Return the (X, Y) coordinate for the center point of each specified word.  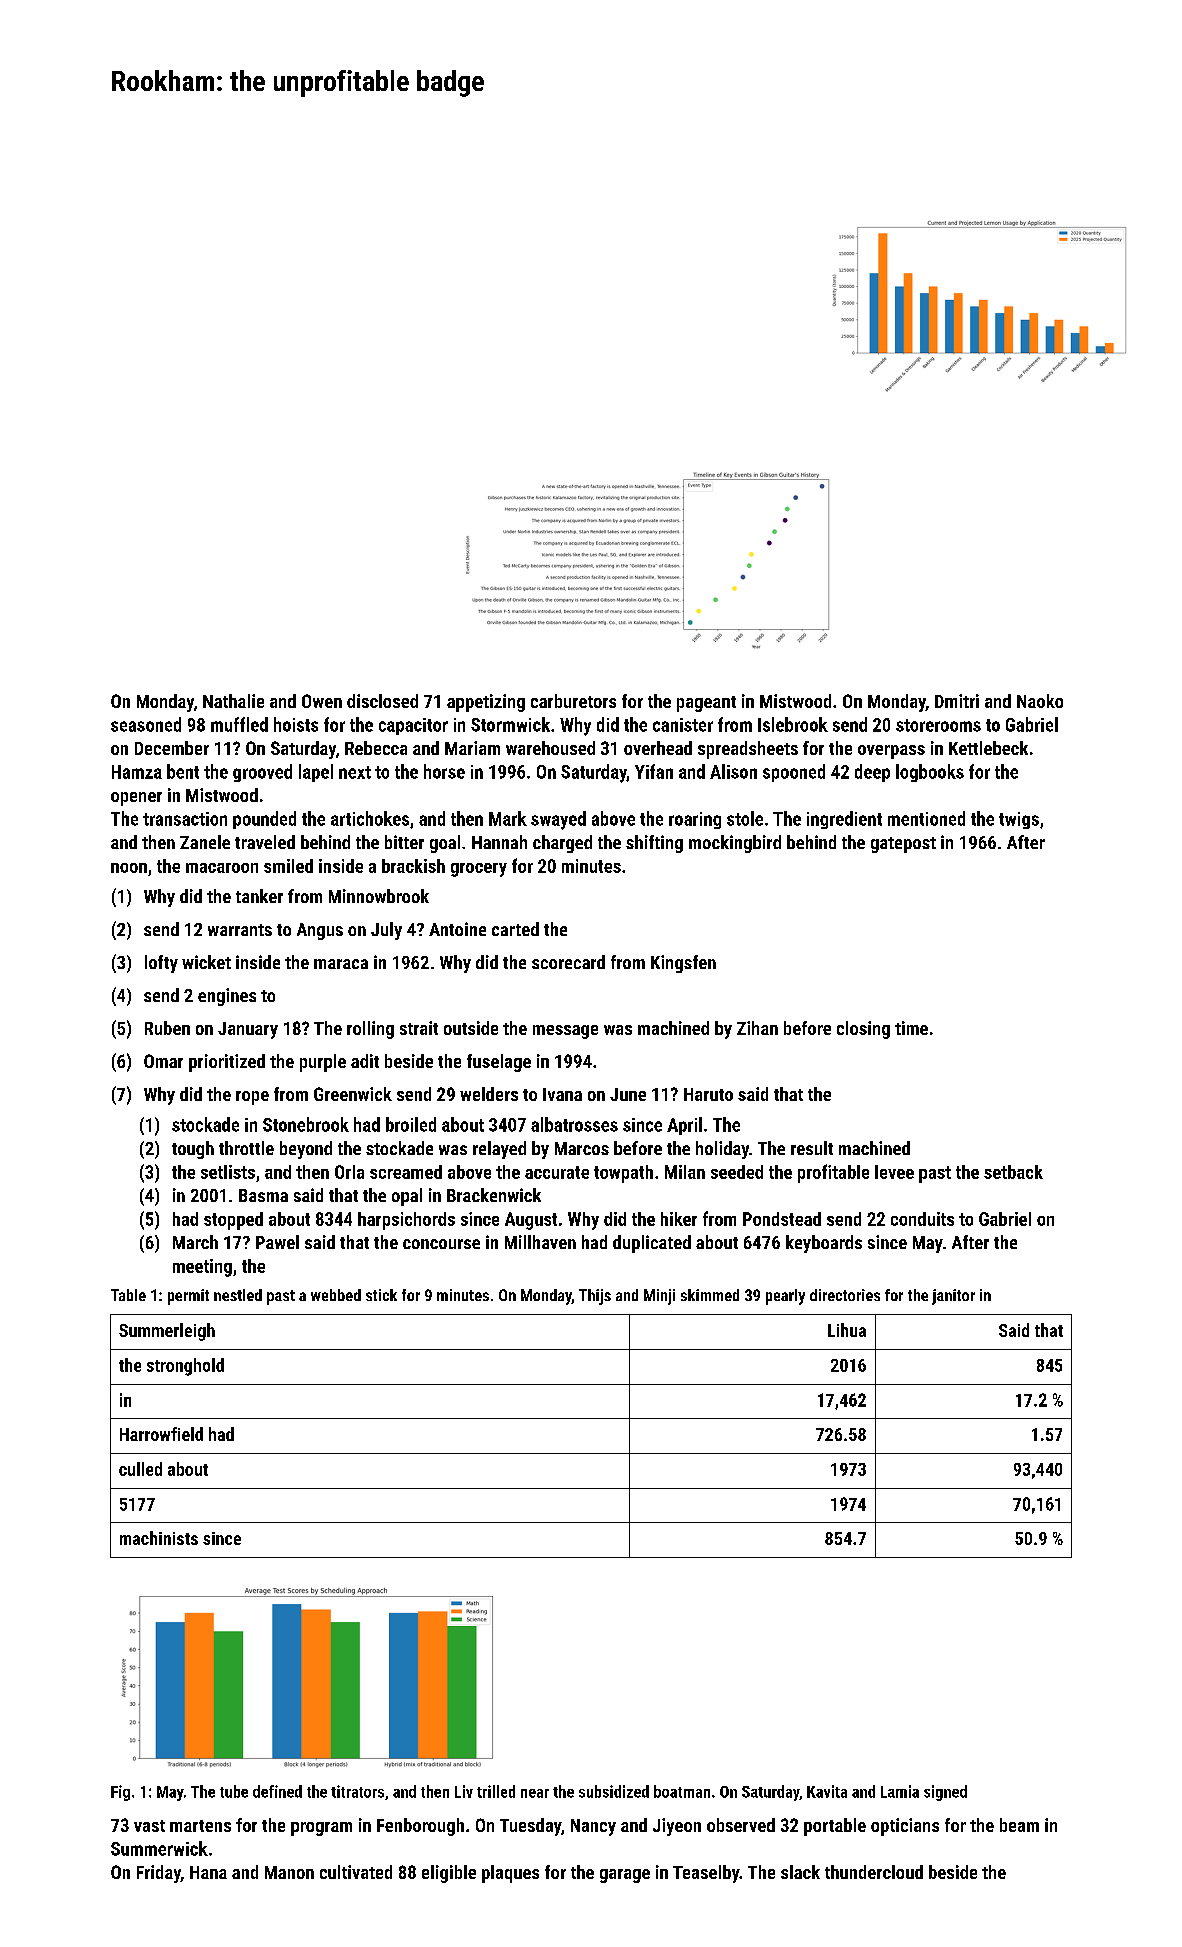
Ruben (167, 1028)
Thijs (595, 1297)
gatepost (903, 845)
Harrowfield (161, 1434)
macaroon (222, 868)
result (812, 1148)
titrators (357, 1791)
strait (419, 1028)
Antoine (457, 929)
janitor (953, 1297)
